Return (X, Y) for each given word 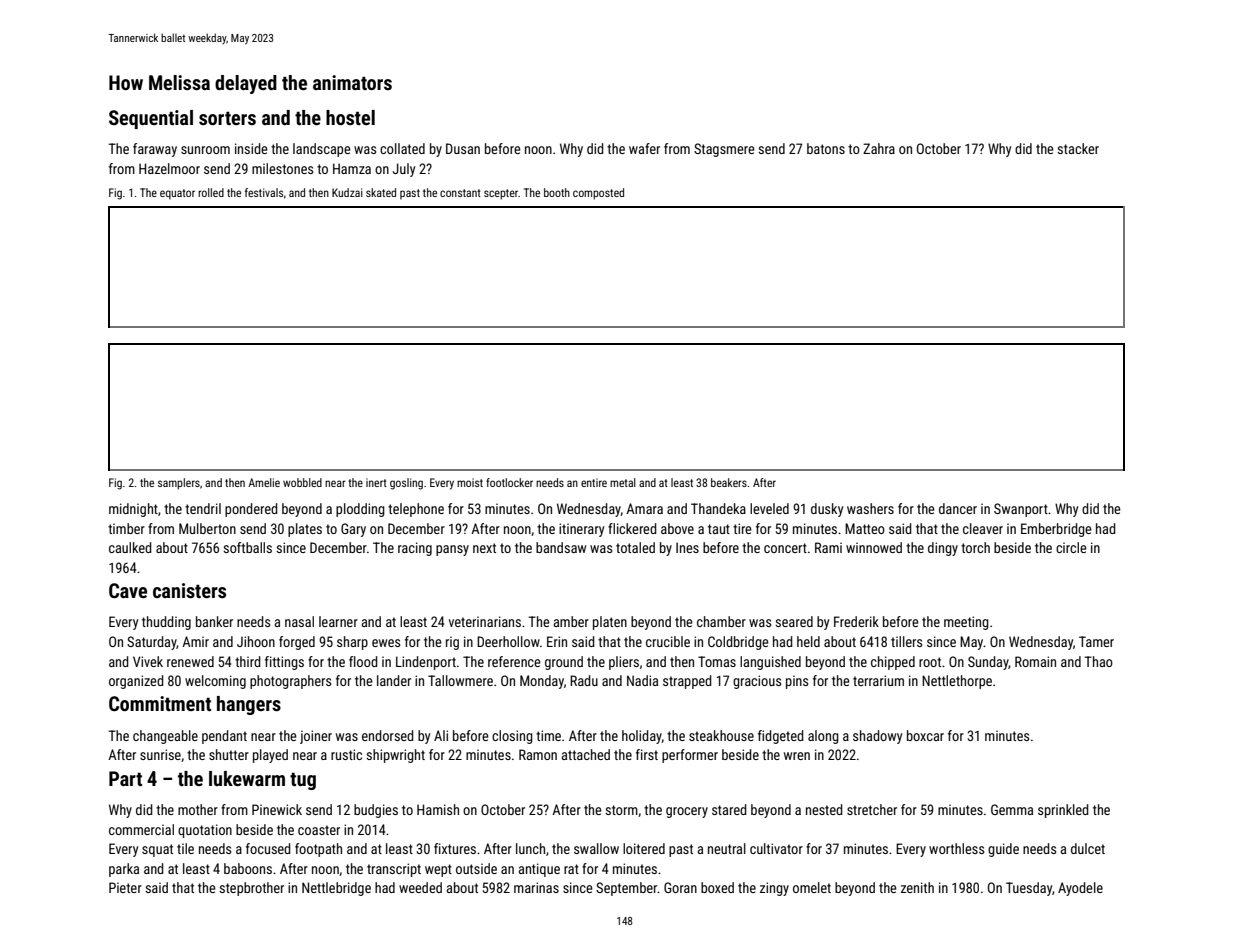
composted (598, 194)
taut (719, 529)
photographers (290, 682)
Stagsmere (724, 150)
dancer (958, 508)
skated (381, 192)
